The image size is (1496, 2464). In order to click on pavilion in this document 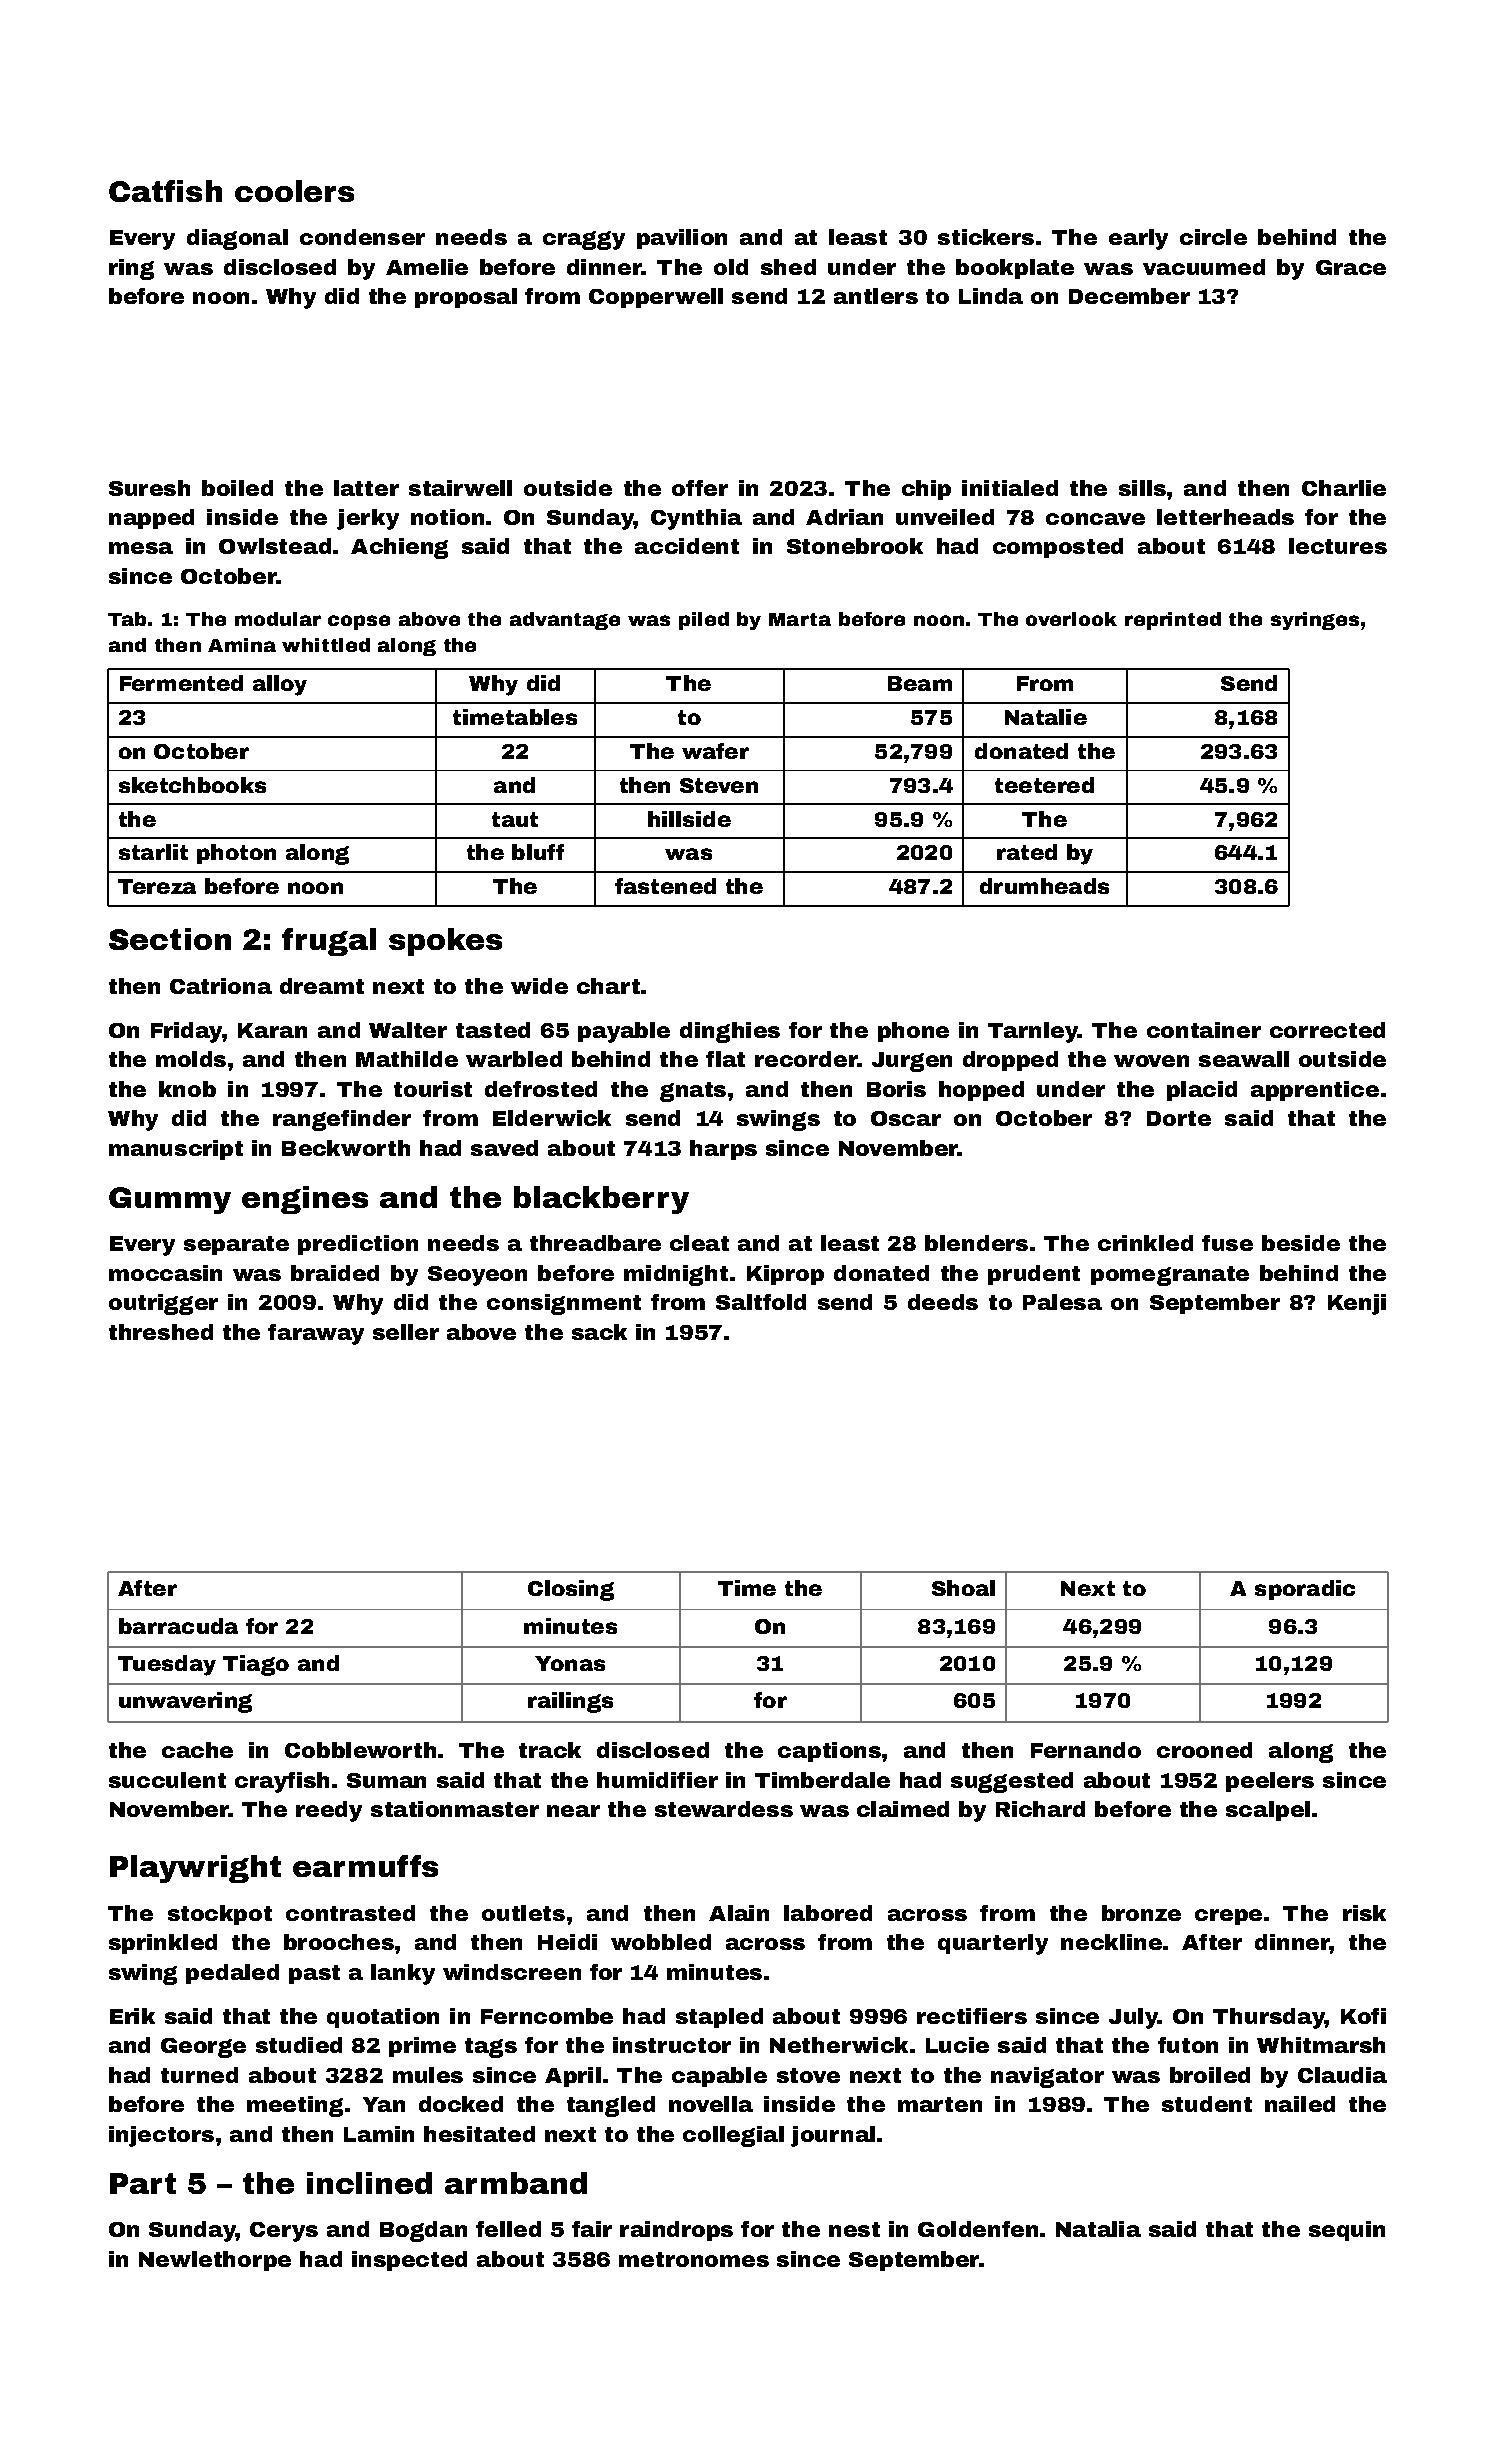, I will do `click(682, 239)`.
